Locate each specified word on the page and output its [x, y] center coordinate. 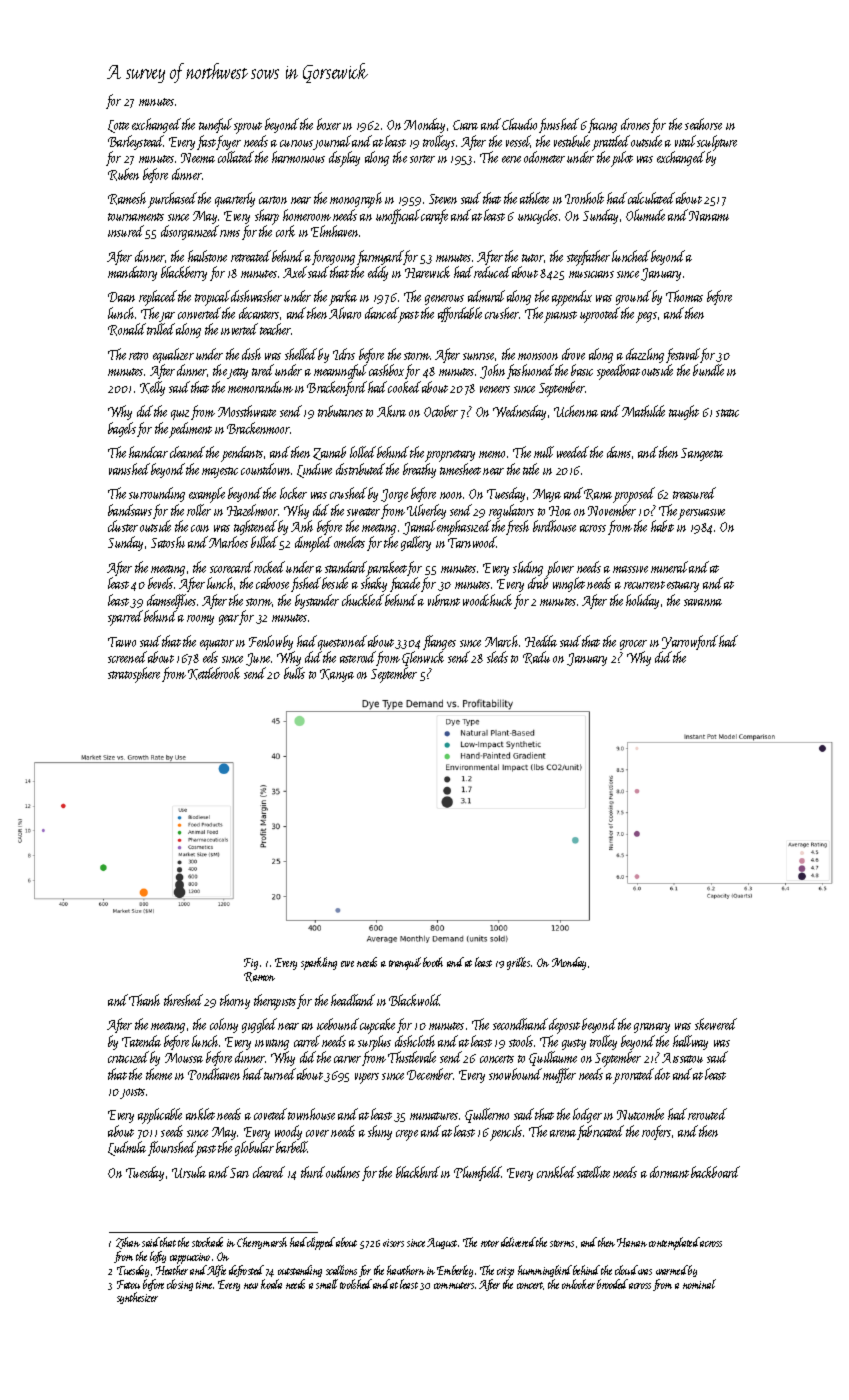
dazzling [645, 355]
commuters [454, 1285]
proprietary [450, 456]
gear [229, 620]
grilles [518, 963]
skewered [716, 1024]
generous [444, 300]
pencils [506, 1133]
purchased [172, 200]
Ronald [127, 329]
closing [180, 1285]
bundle [708, 370]
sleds [497, 657]
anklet [200, 1114]
